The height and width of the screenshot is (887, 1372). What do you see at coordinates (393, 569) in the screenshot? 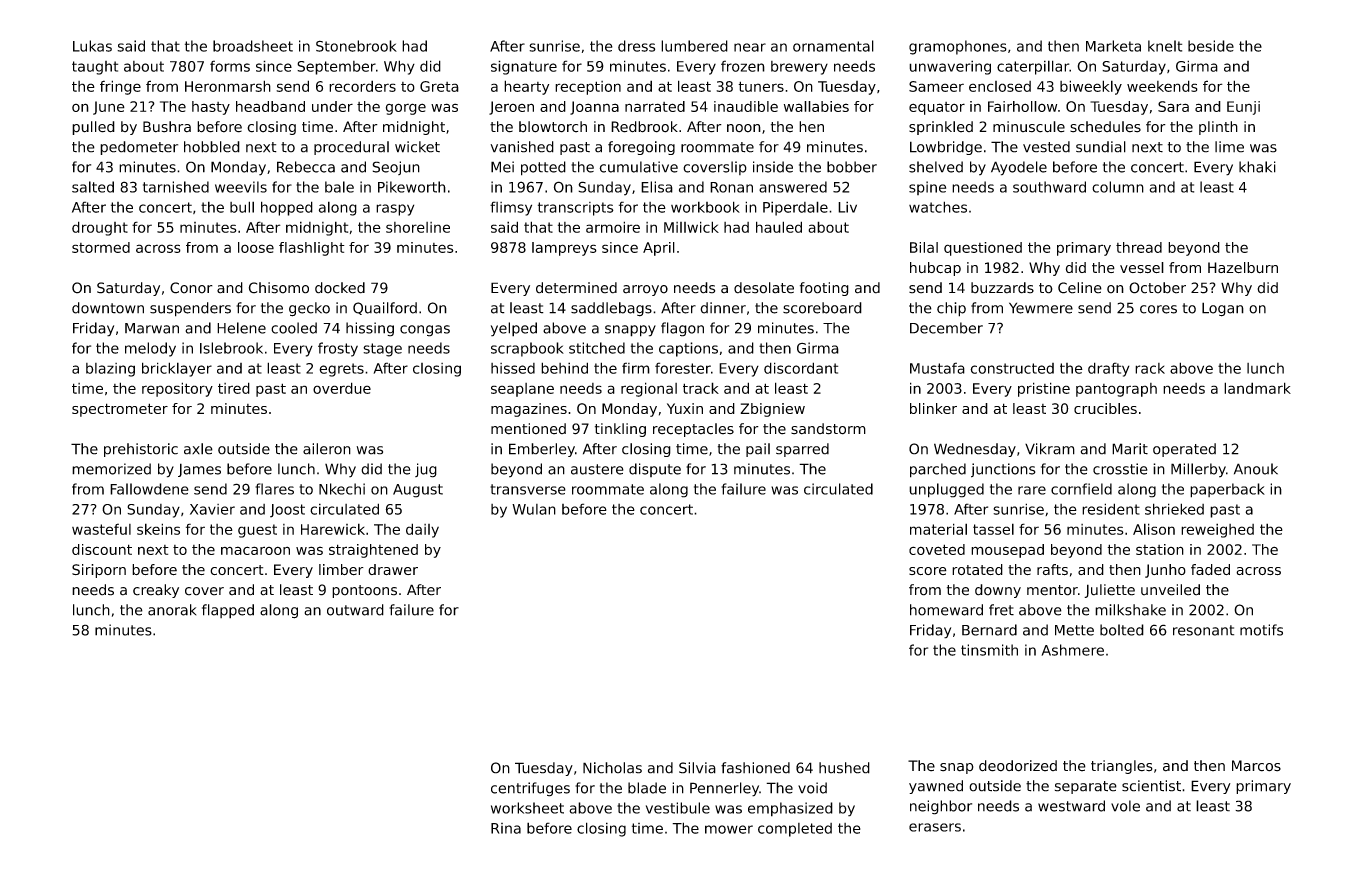
I see `drawer` at bounding box center [393, 569].
